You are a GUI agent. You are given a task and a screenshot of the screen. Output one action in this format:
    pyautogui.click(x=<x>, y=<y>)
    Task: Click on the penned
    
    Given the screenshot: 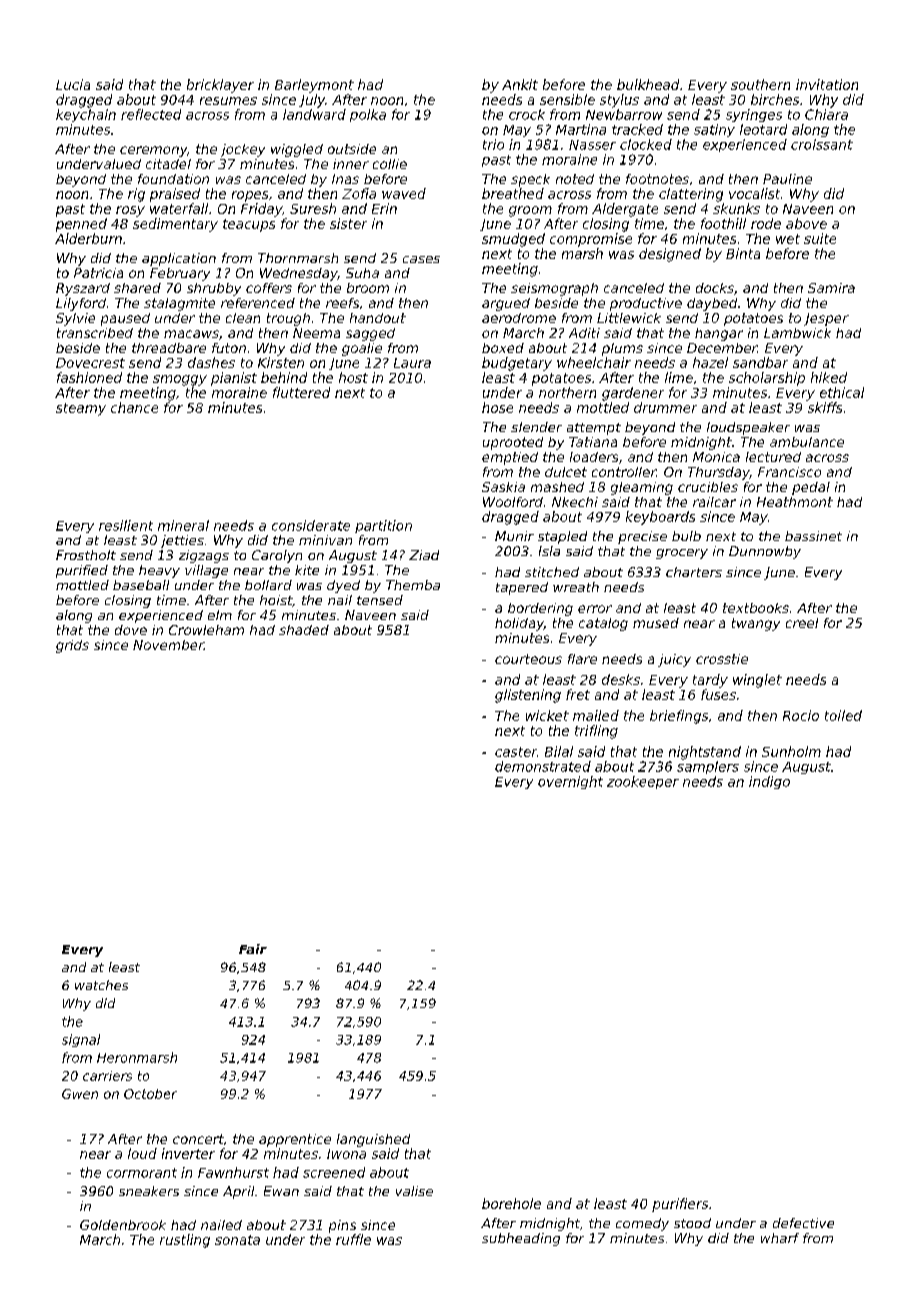 What is the action you would take?
    pyautogui.click(x=81, y=225)
